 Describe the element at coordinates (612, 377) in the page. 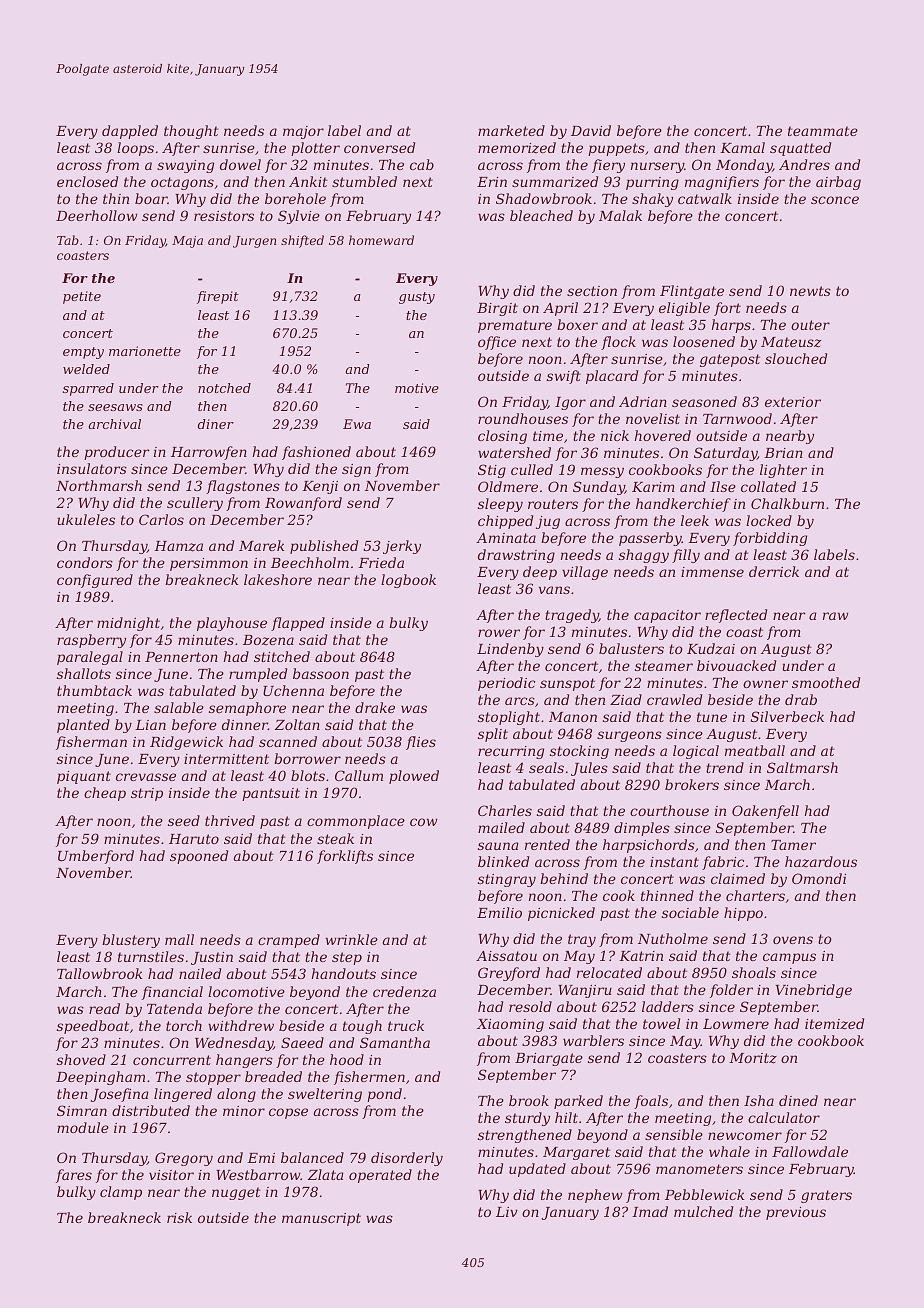

I see `placard` at that location.
